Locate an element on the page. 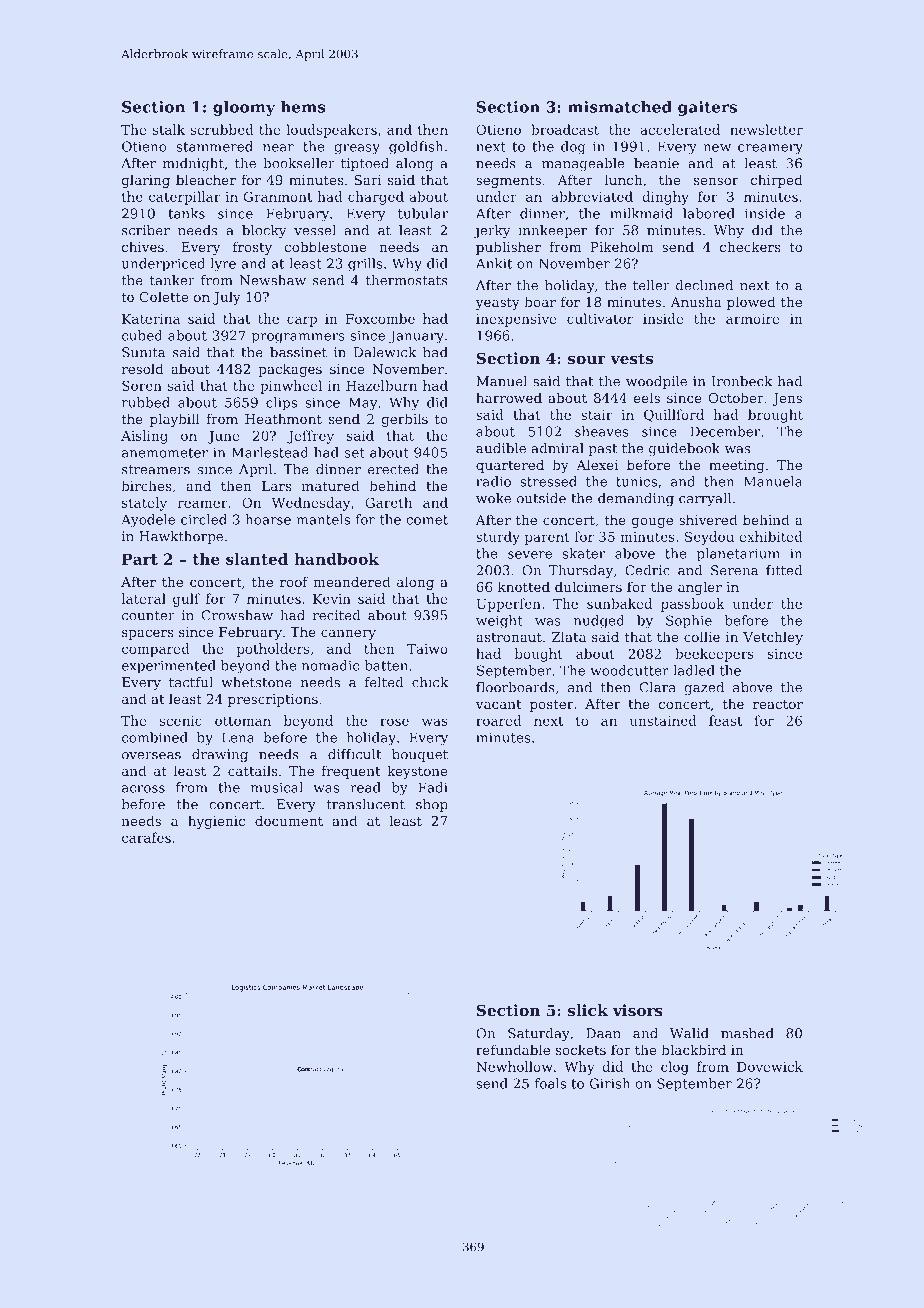  Marlestead is located at coordinates (270, 452).
